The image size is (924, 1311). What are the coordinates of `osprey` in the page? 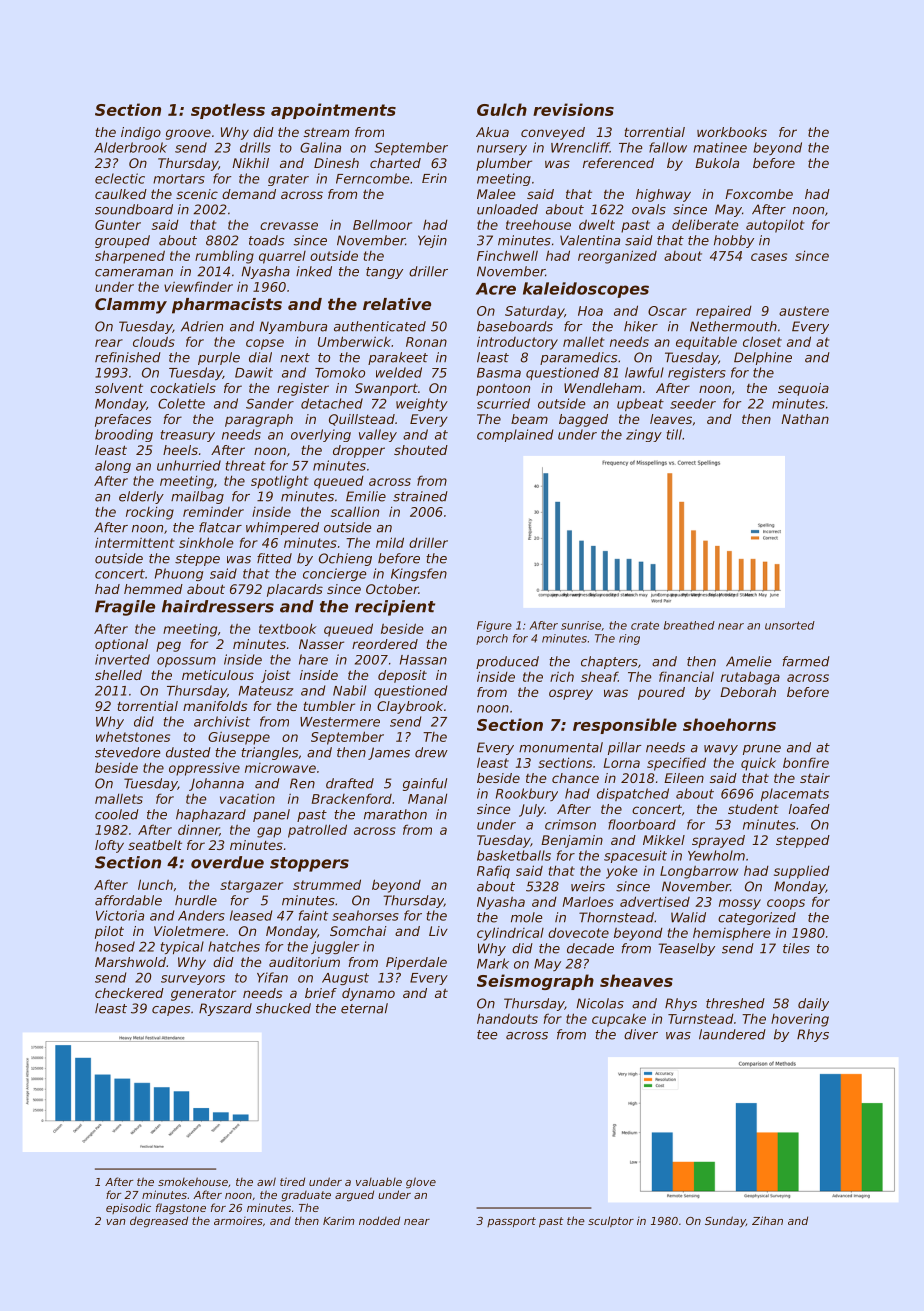 It's located at (571, 694).
